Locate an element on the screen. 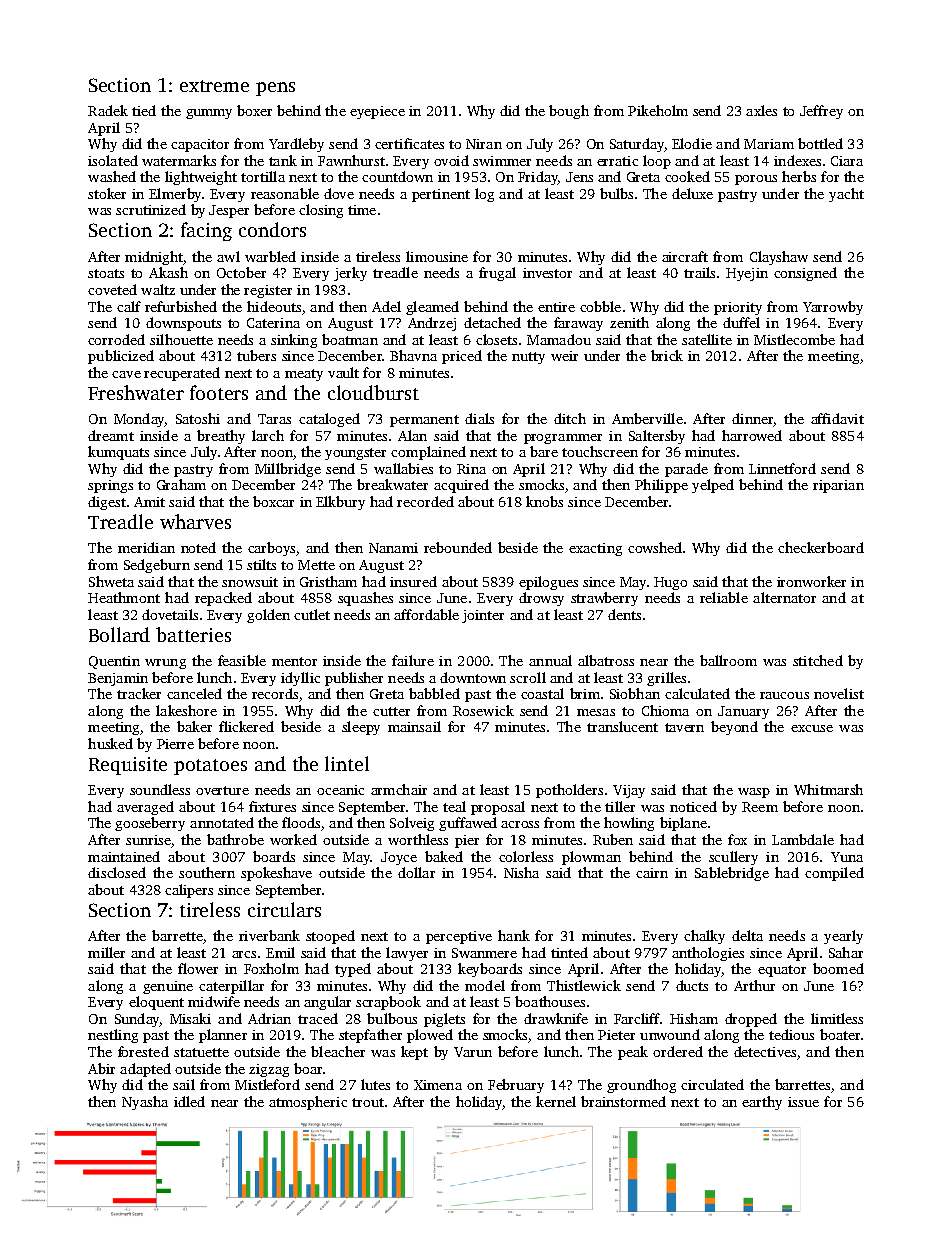  canceled is located at coordinates (194, 693).
